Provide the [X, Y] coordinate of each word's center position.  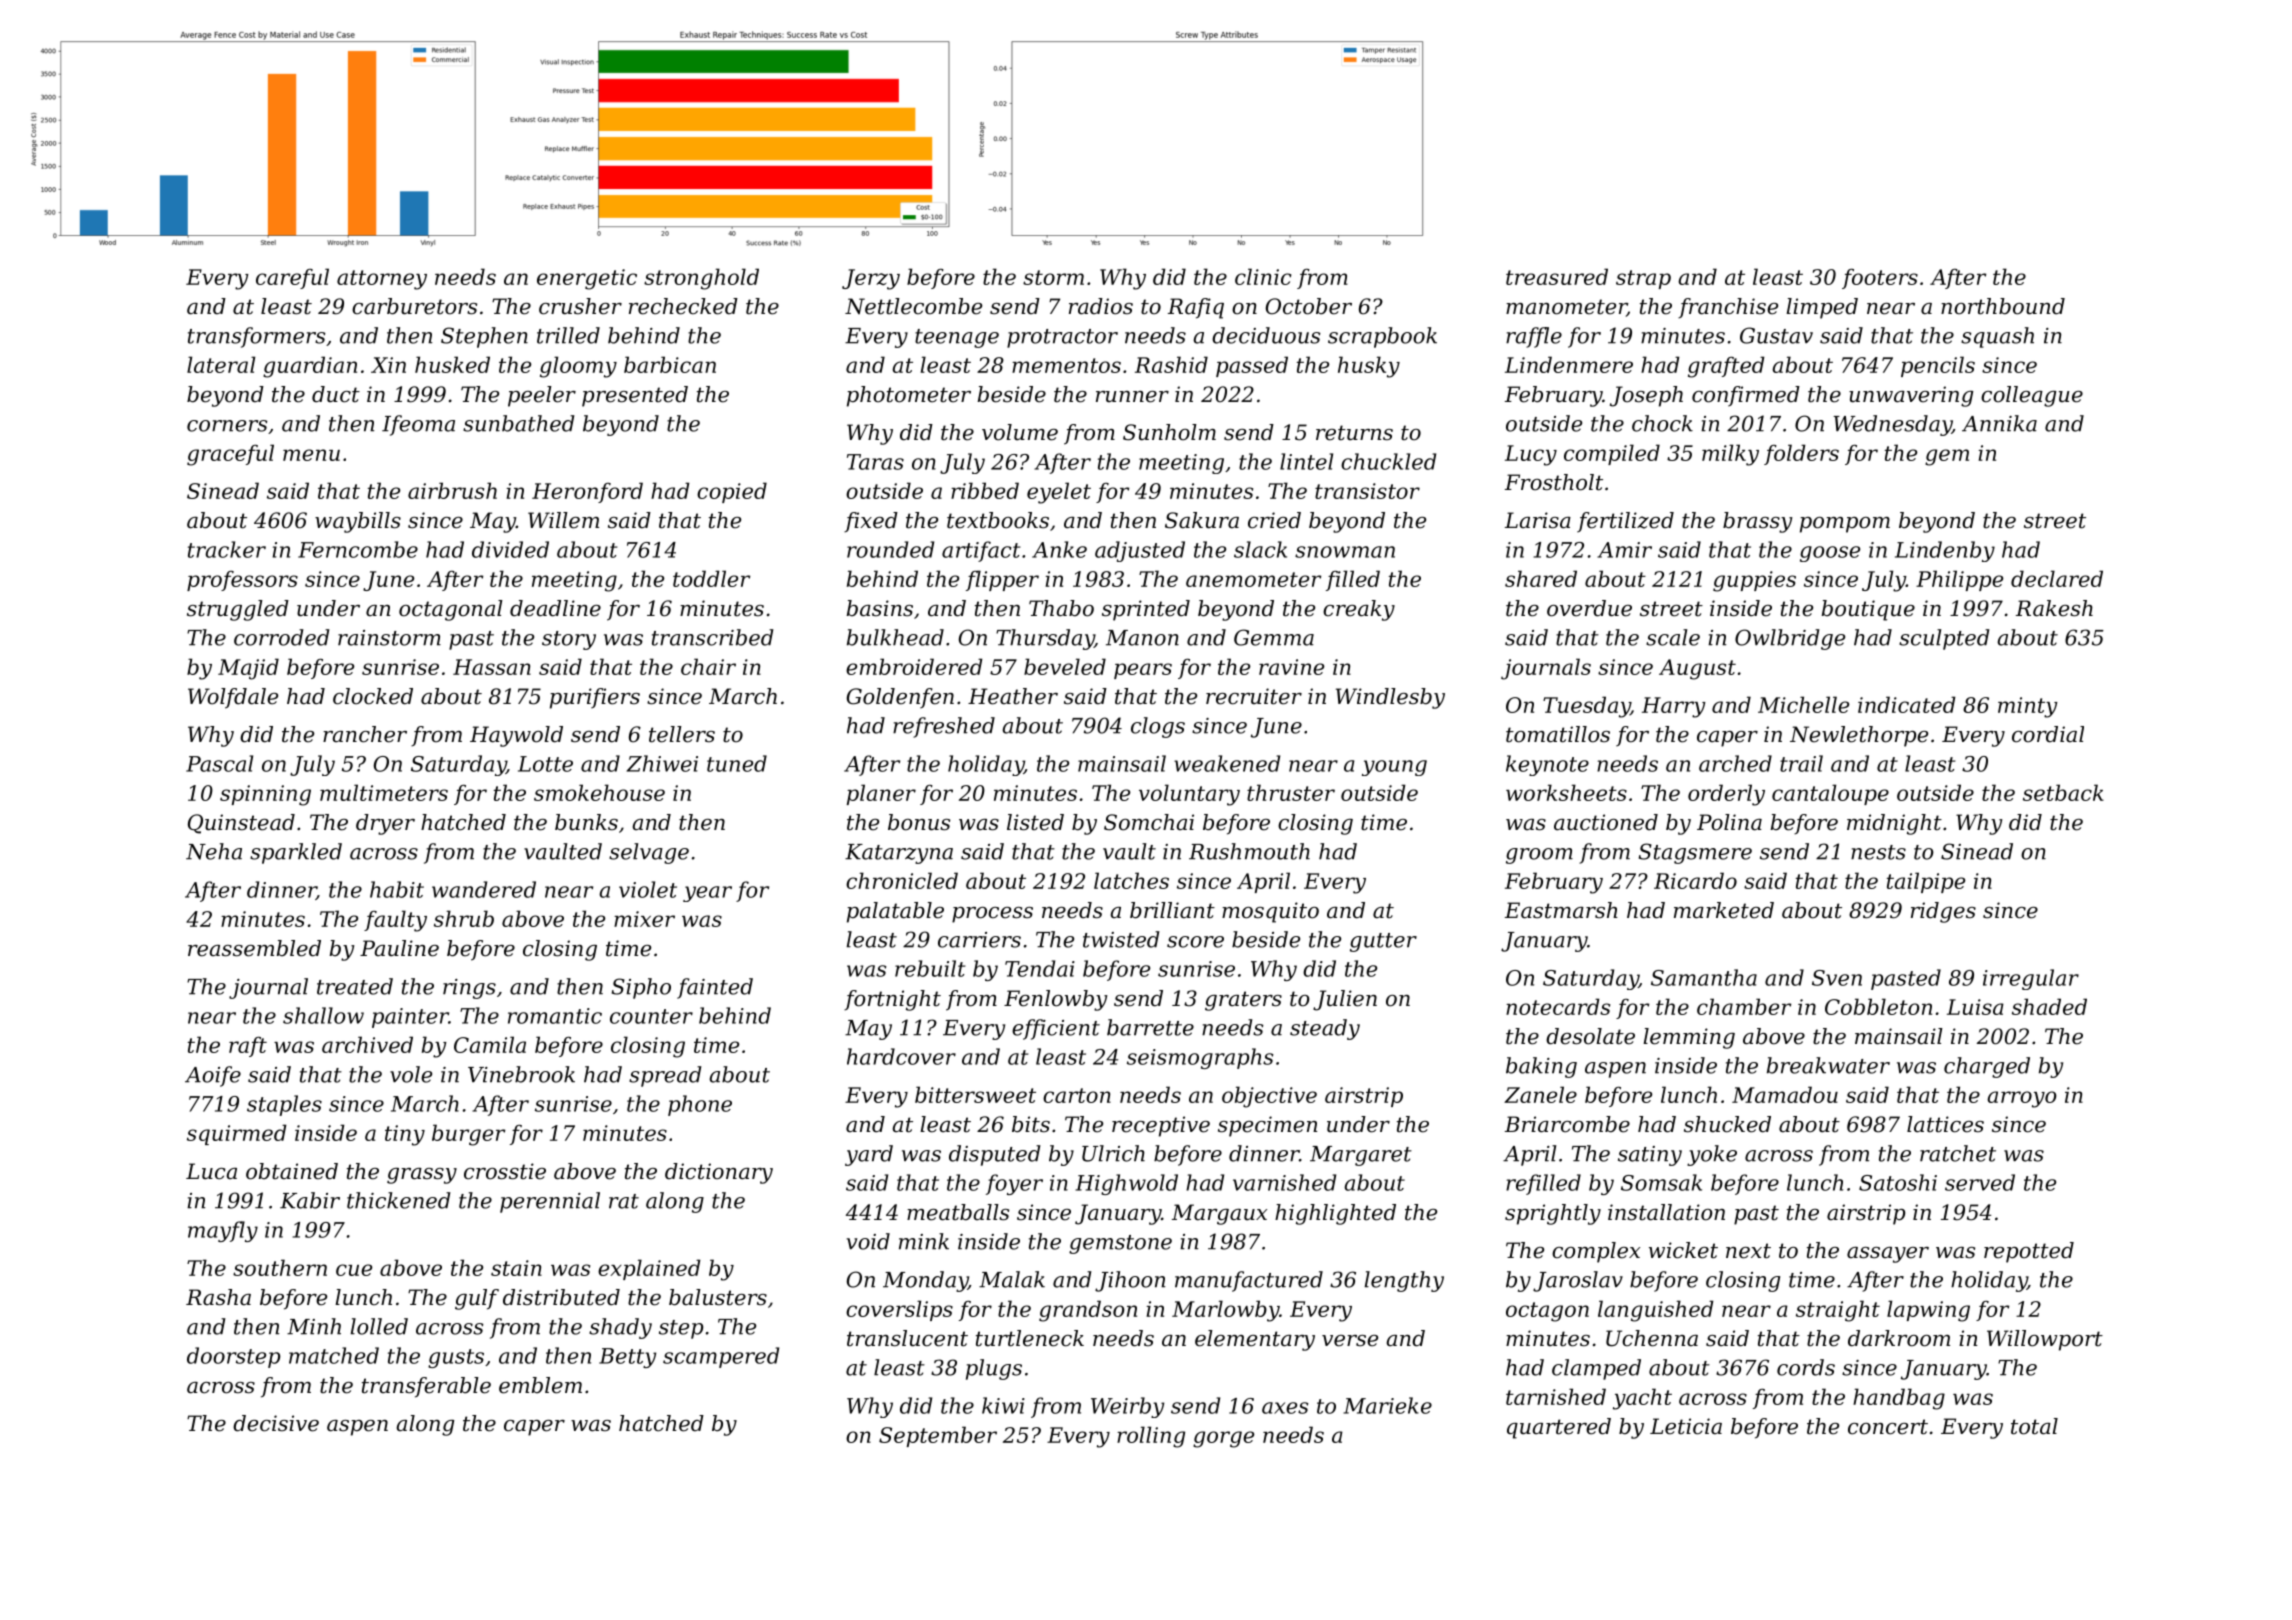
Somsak [1661, 1182]
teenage [957, 338]
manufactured [1249, 1281]
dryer [385, 824]
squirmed [237, 1134]
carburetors [414, 306]
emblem [540, 1385]
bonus [919, 822]
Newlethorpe [1859, 736]
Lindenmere [1569, 364]
